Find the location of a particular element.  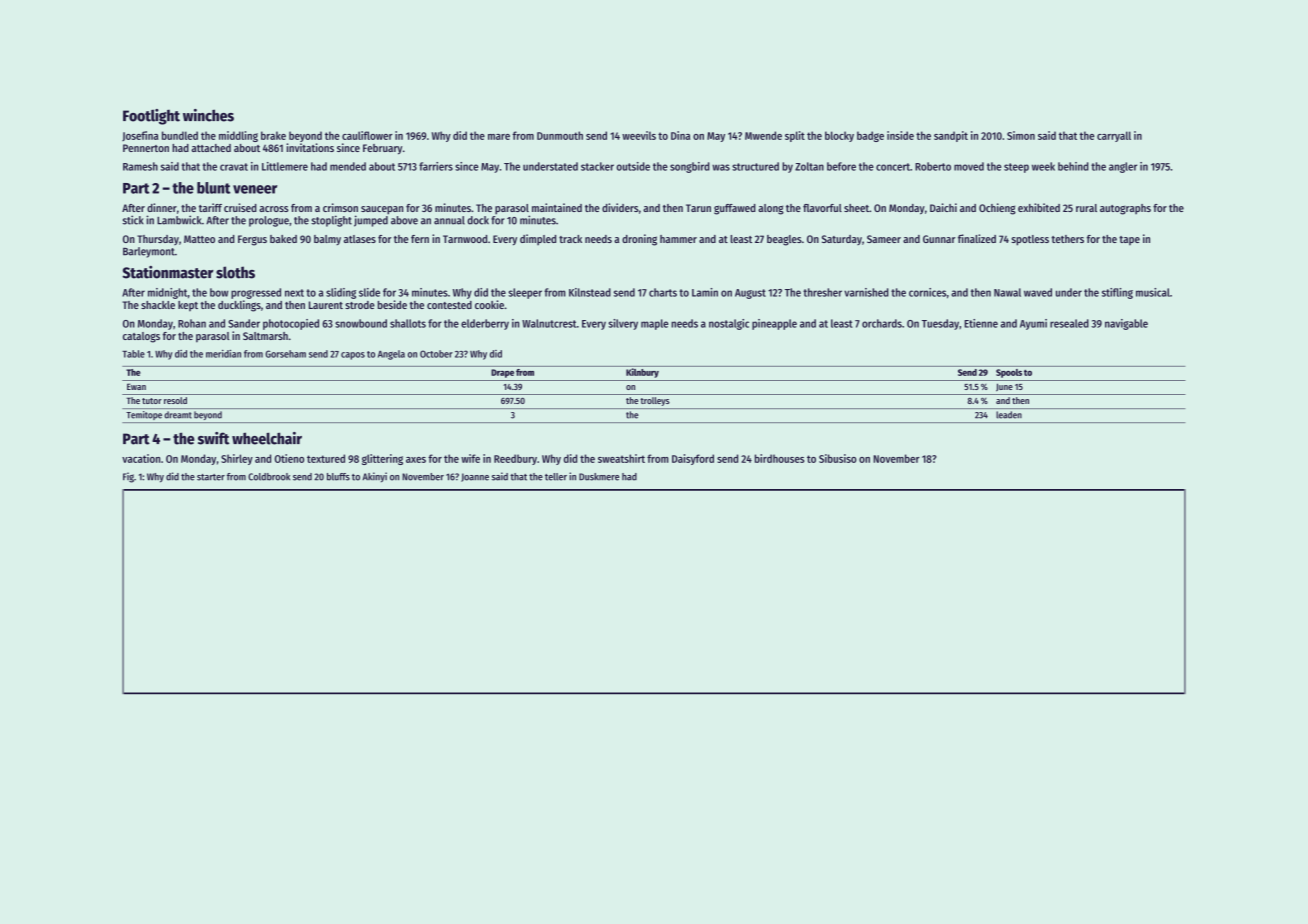

Gorseham is located at coordinates (285, 354).
